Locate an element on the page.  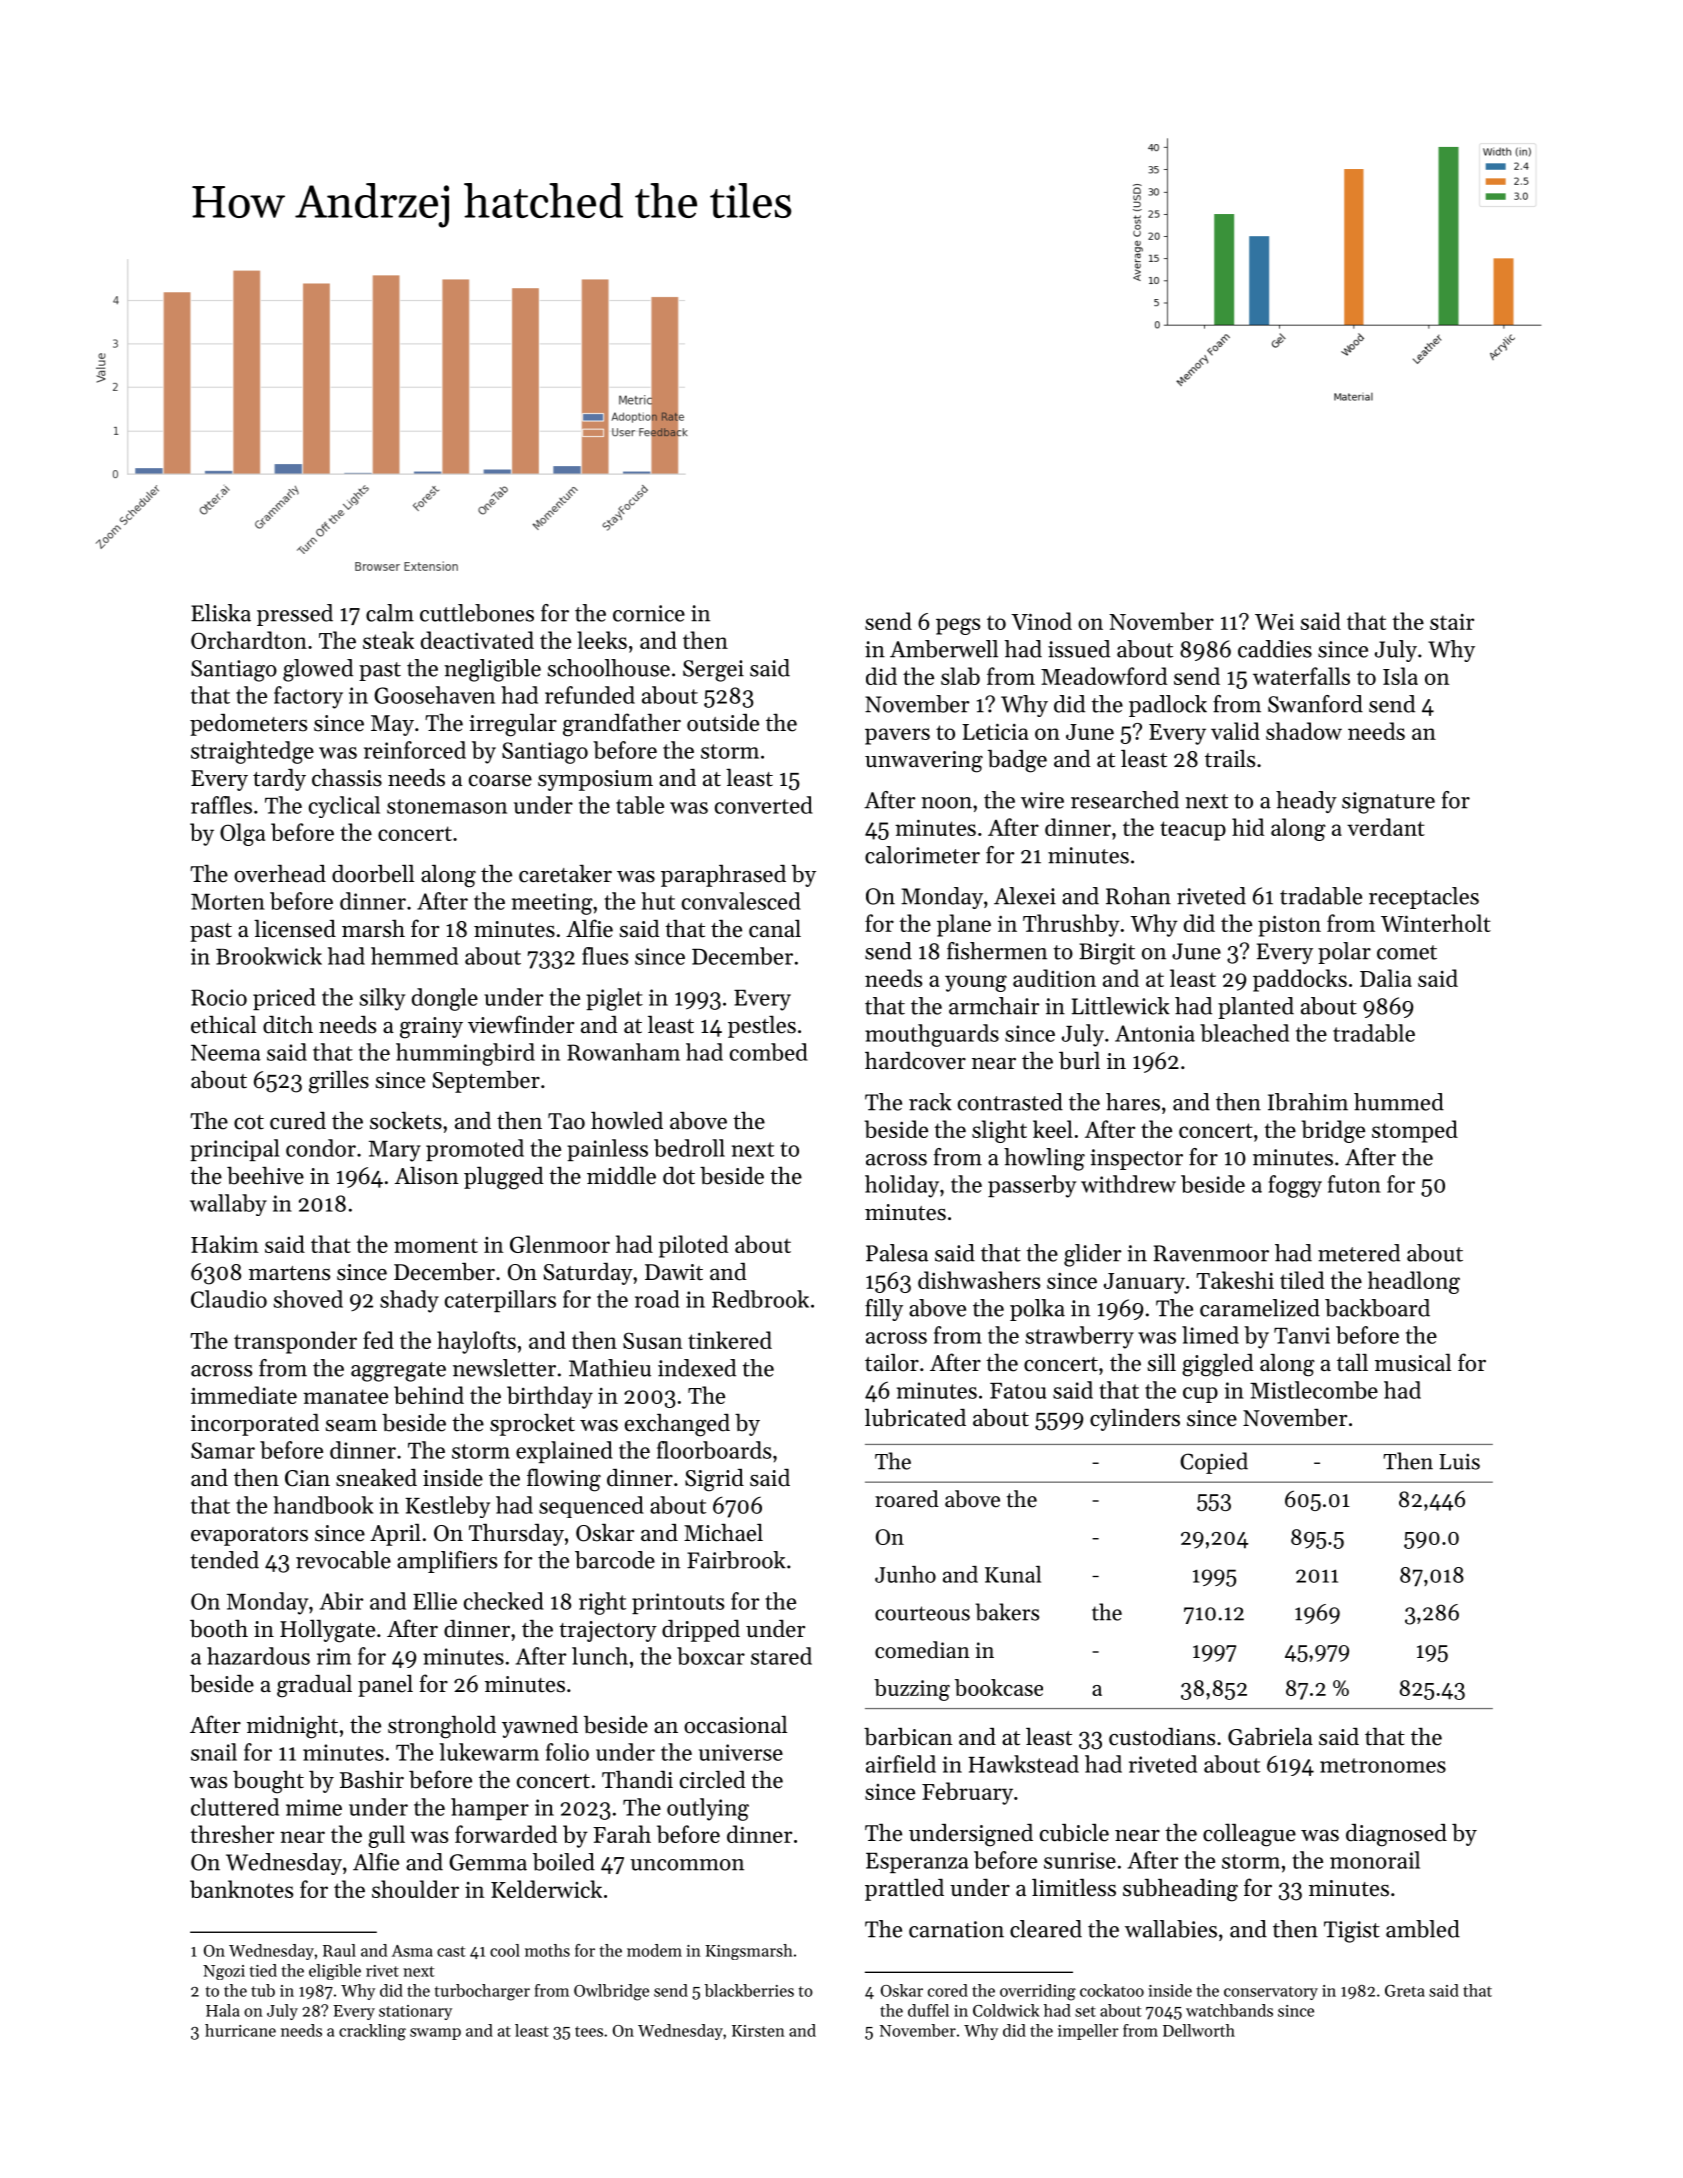
pressed is located at coordinates (295, 615).
